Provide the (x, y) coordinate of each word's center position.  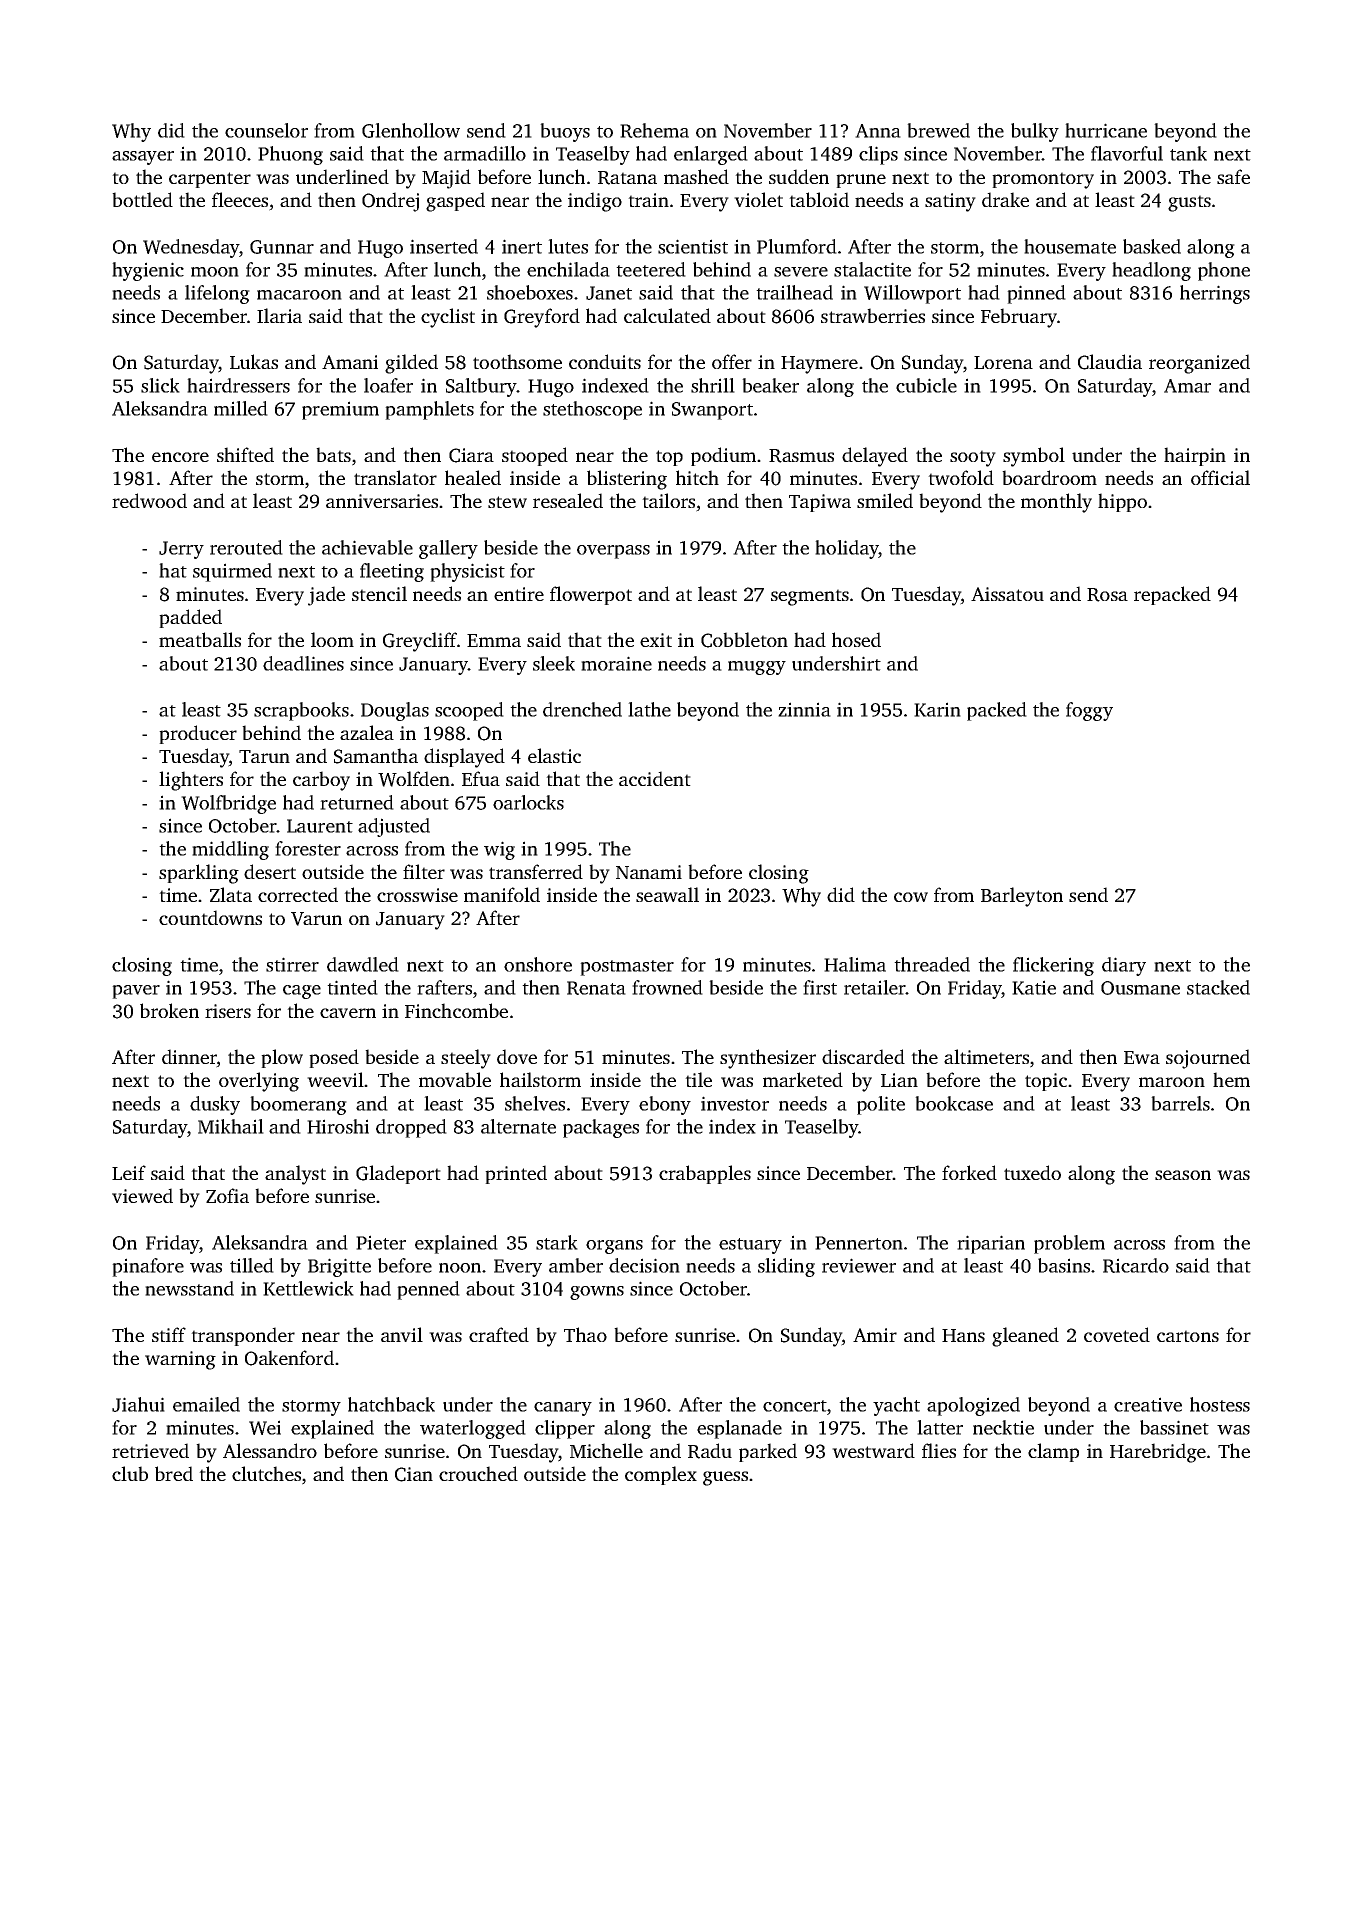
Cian (414, 1474)
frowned (667, 987)
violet (758, 199)
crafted (499, 1334)
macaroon (299, 295)
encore (180, 457)
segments (810, 597)
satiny (950, 202)
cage (302, 992)
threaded (932, 964)
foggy (1089, 711)
